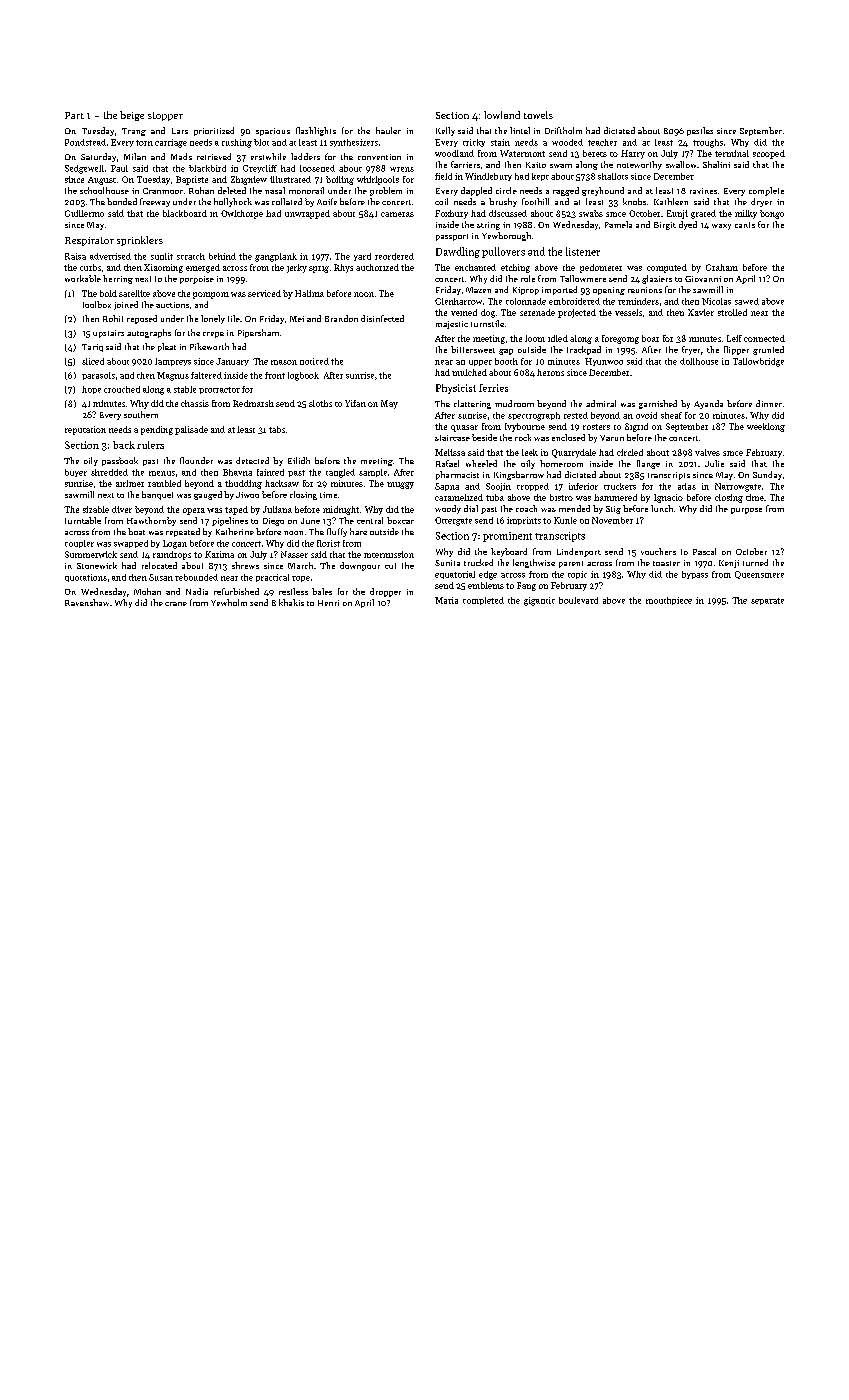  Describe the element at coordinates (74, 115) in the screenshot. I see `Part` at that location.
